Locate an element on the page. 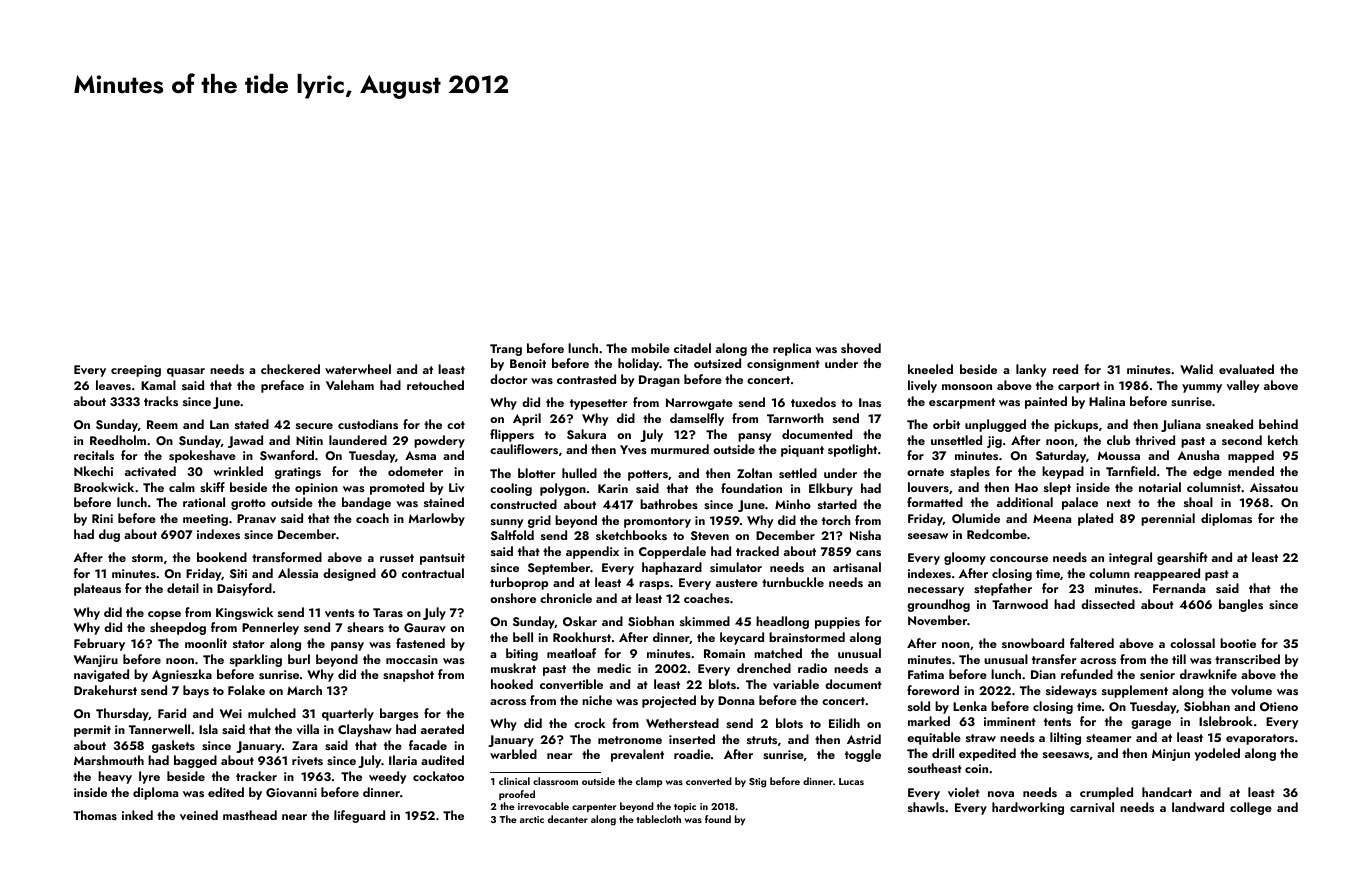 The width and height of the document is (1372, 887). irrevocable is located at coordinates (543, 806).
